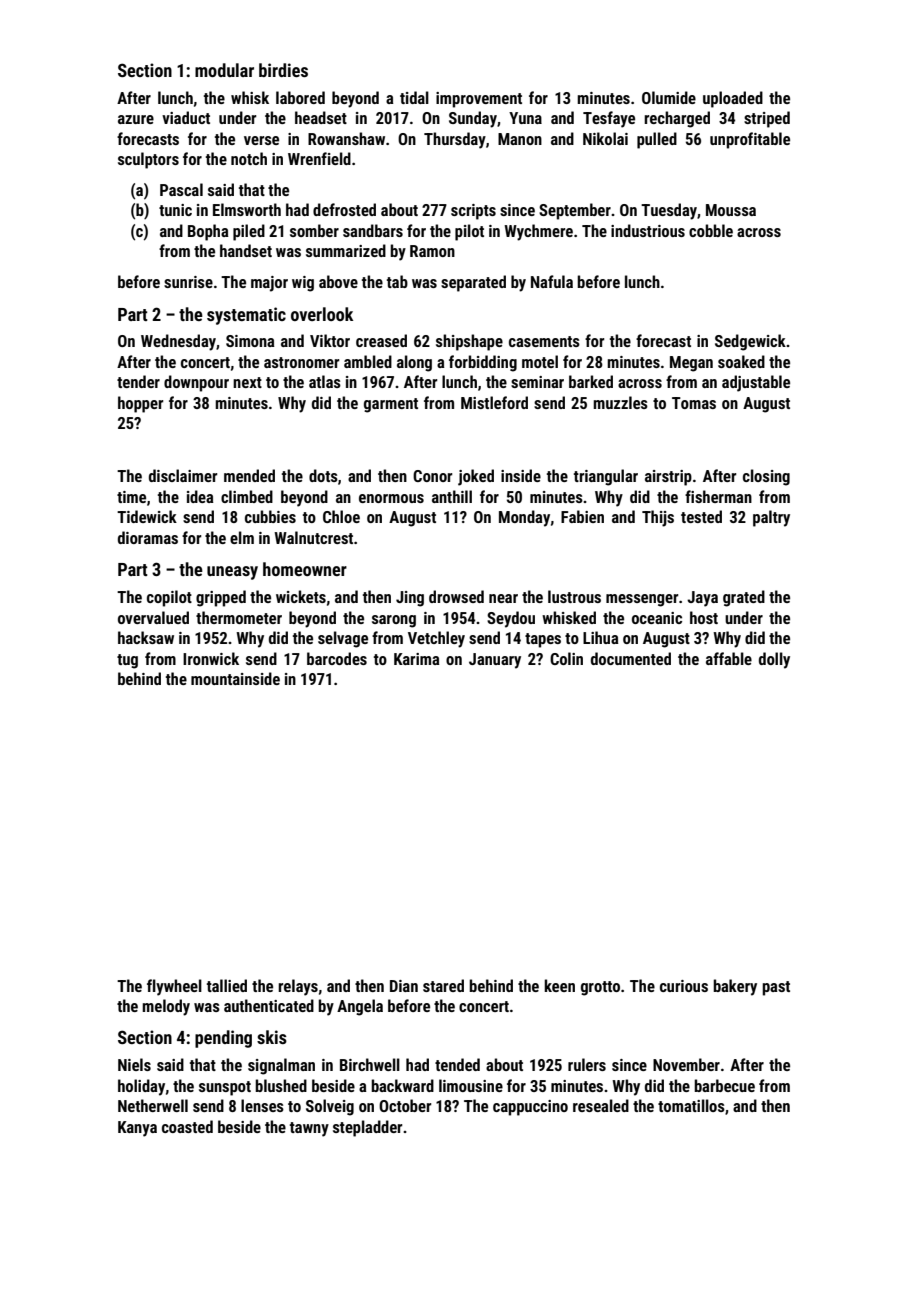 The image size is (908, 1316). What do you see at coordinates (140, 404) in the image?
I see `hopper` at bounding box center [140, 404].
